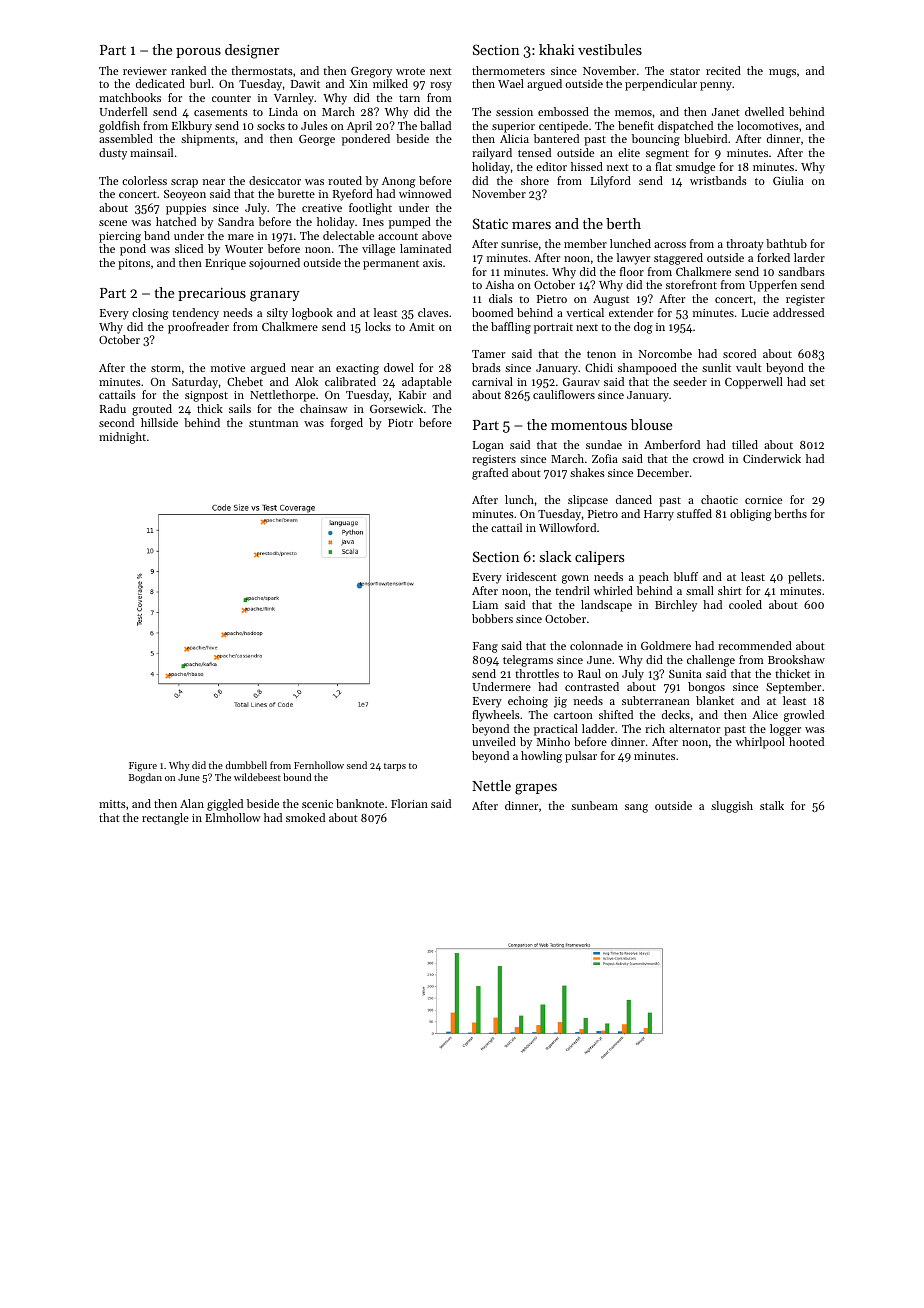 Image resolution: width=924 pixels, height=1308 pixels. I want to click on porous, so click(198, 53).
